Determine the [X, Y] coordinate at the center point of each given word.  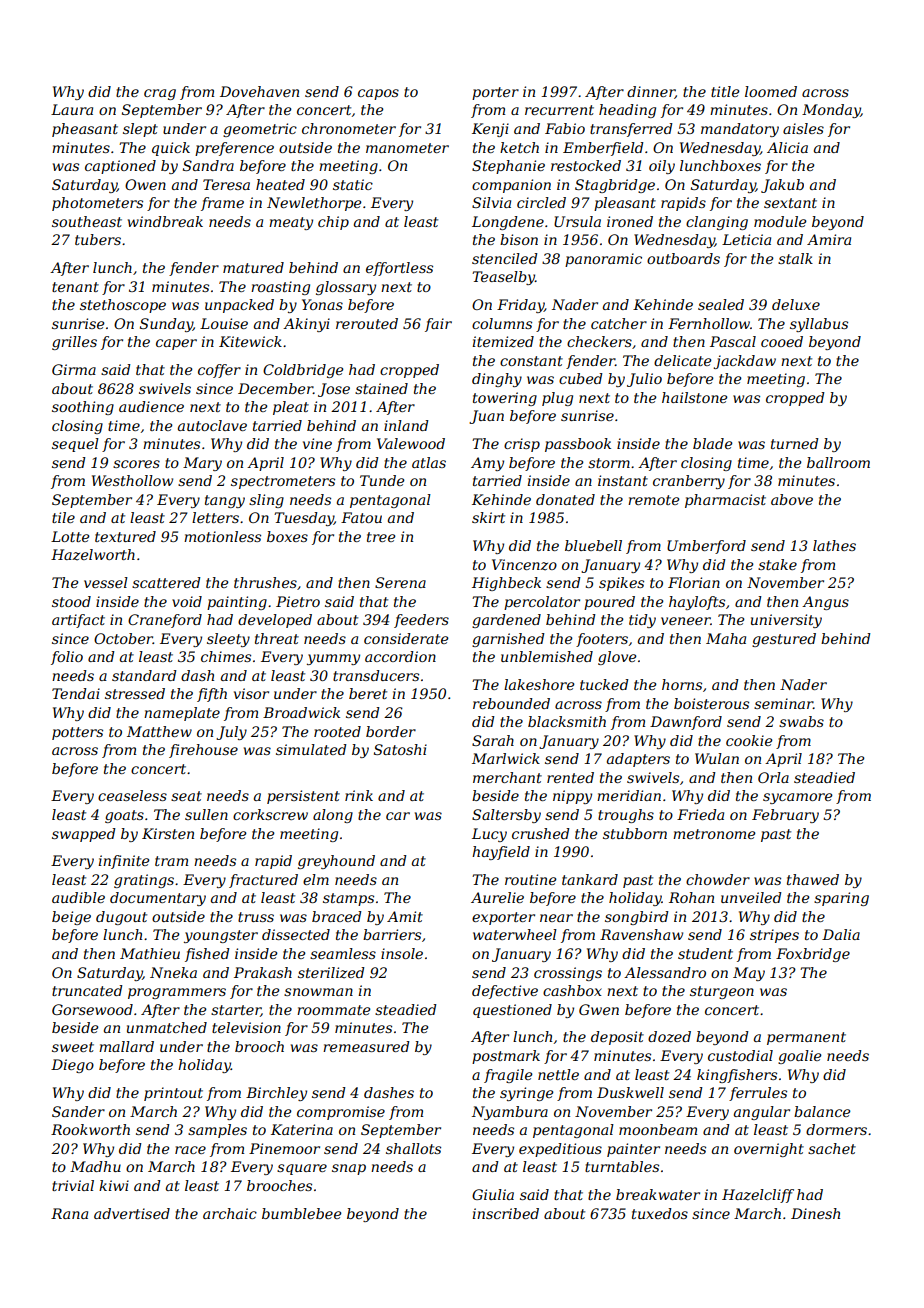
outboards [683, 258]
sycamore [798, 798]
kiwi [114, 1185]
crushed [541, 833]
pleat [291, 408]
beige [71, 918]
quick [171, 149]
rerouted [367, 323]
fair [438, 325]
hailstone [695, 397]
